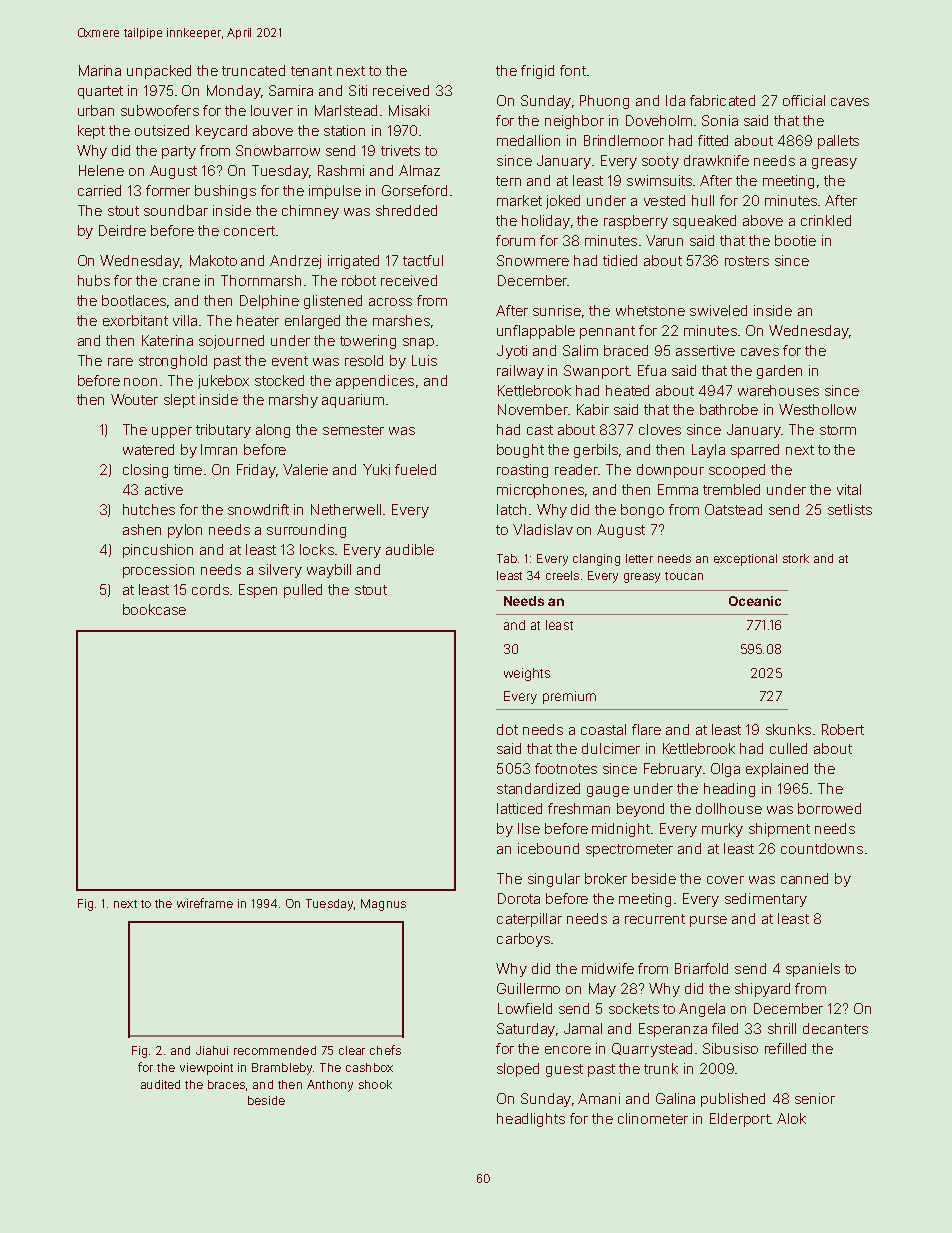 This screenshot has height=1233, width=952. Describe the element at coordinates (520, 372) in the screenshot. I see `railway` at that location.
